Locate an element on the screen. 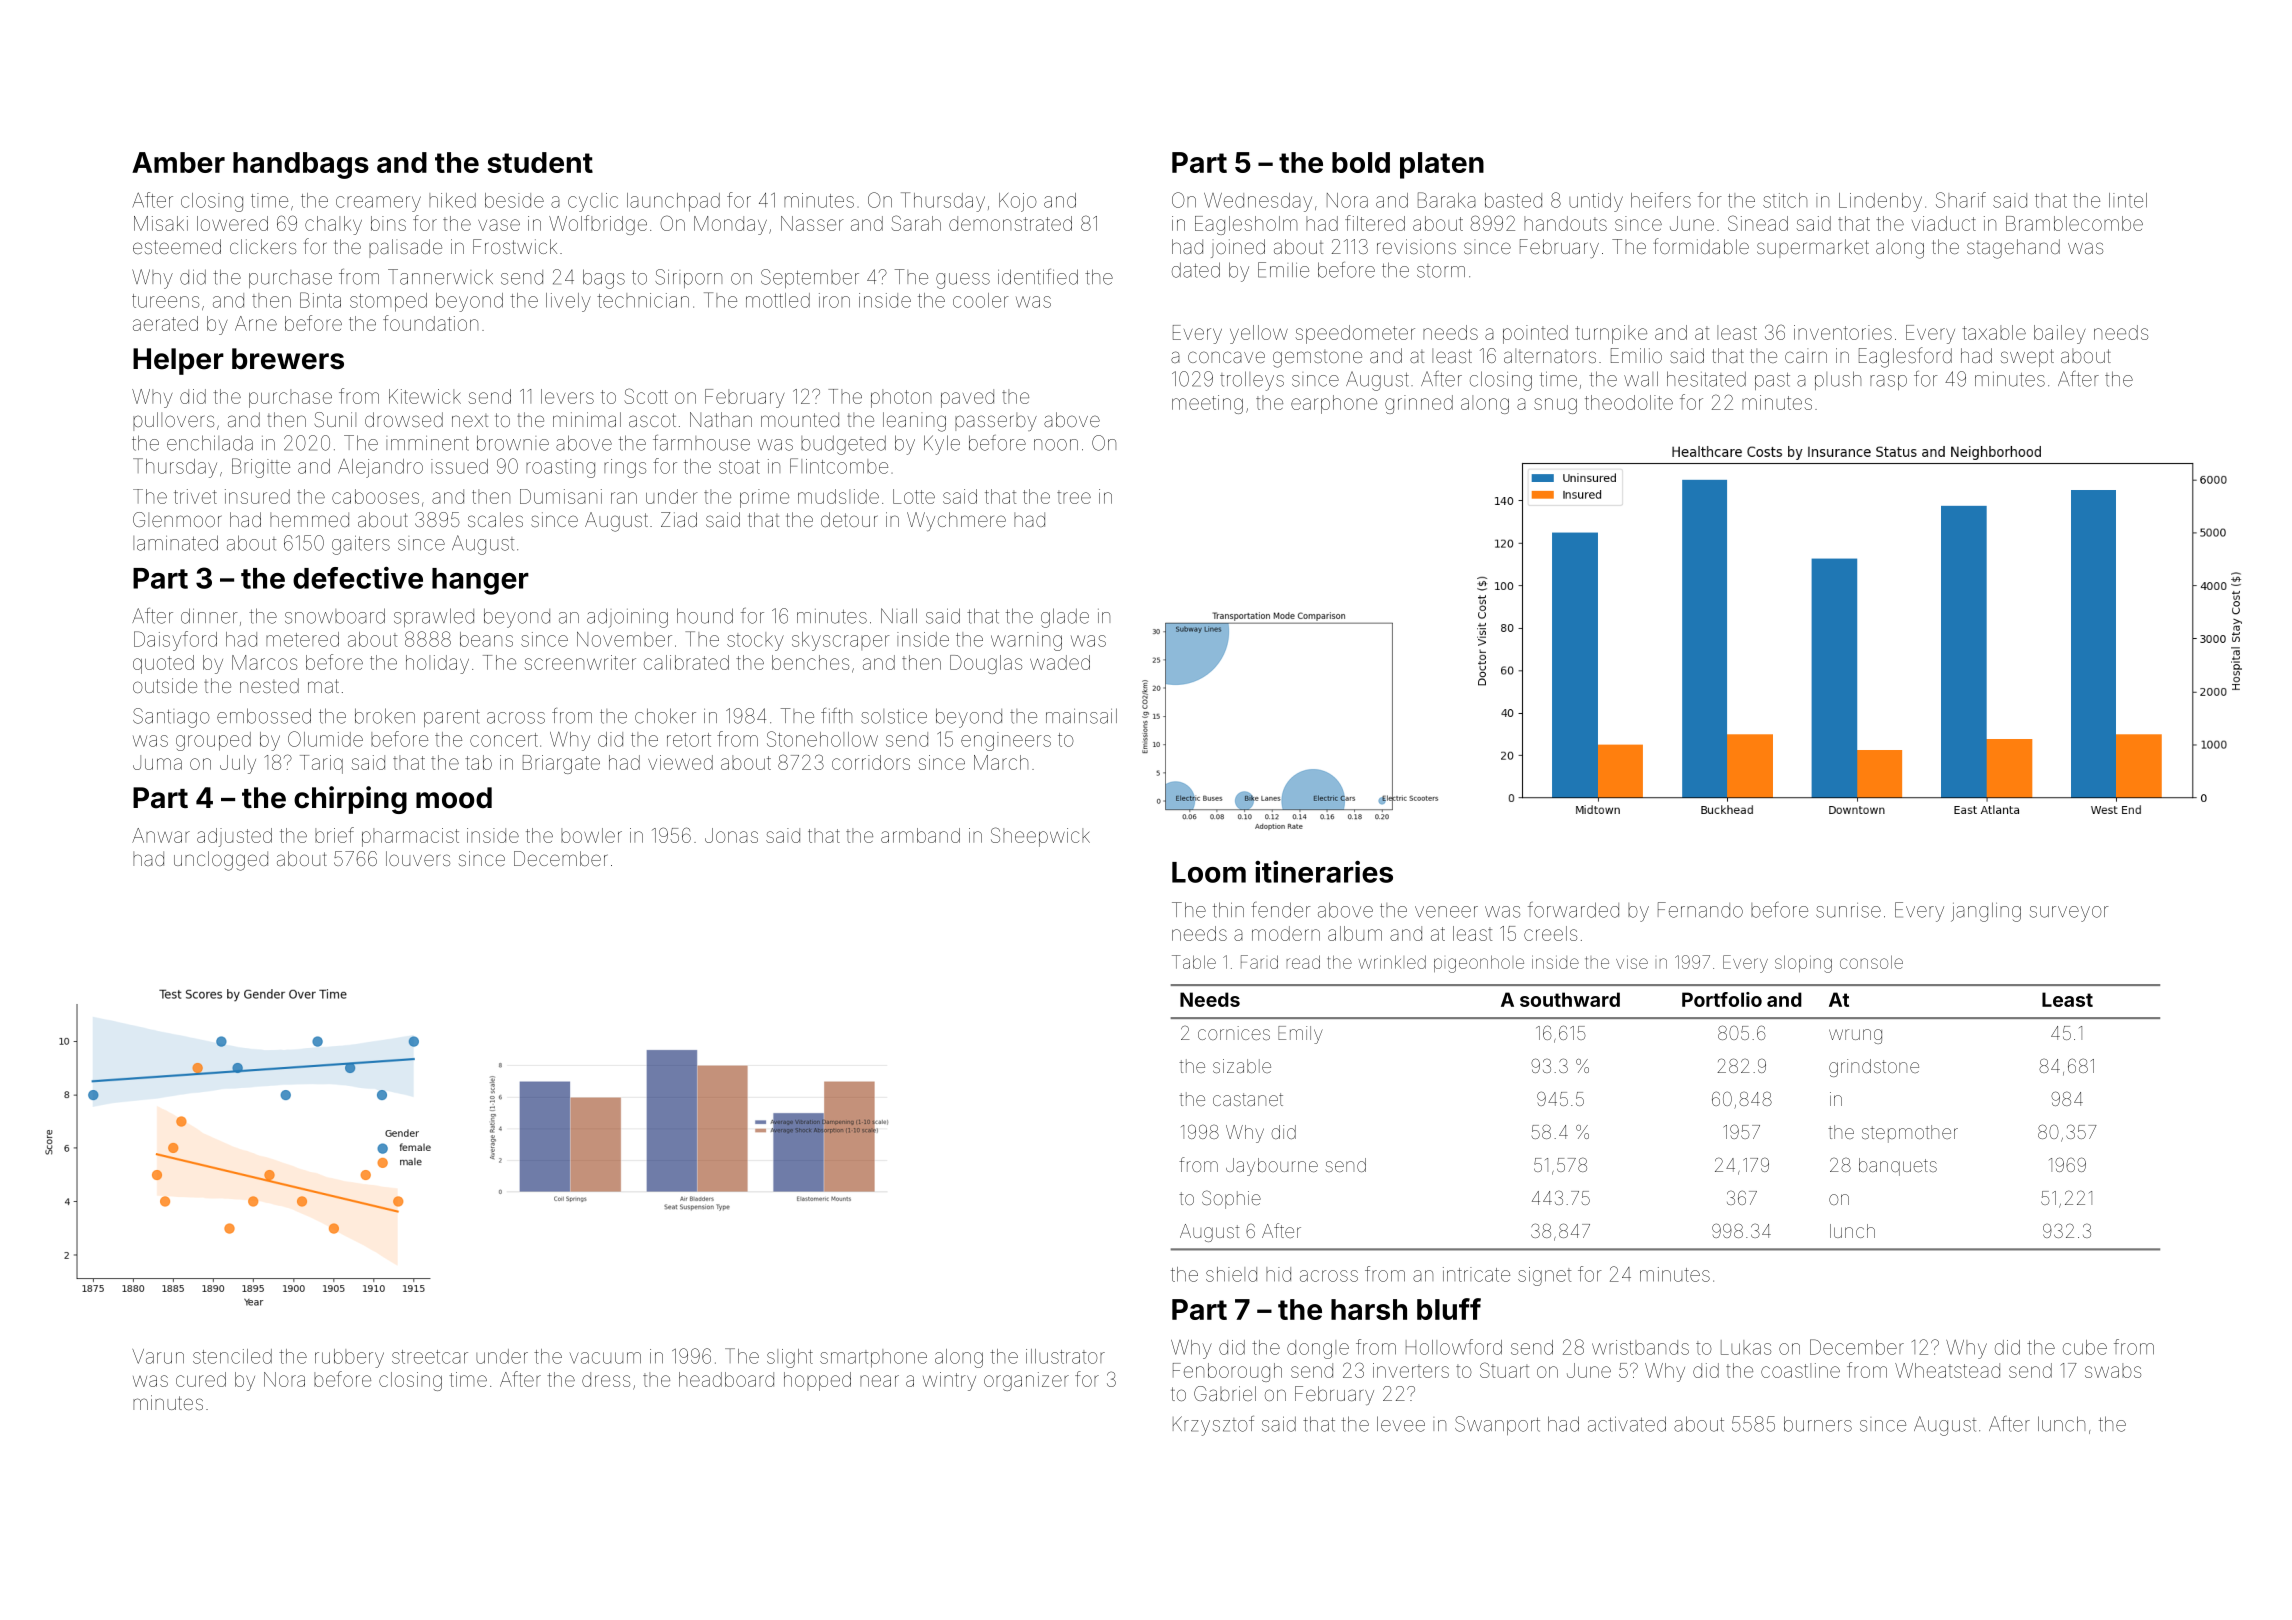  bailey is located at coordinates (2060, 334).
